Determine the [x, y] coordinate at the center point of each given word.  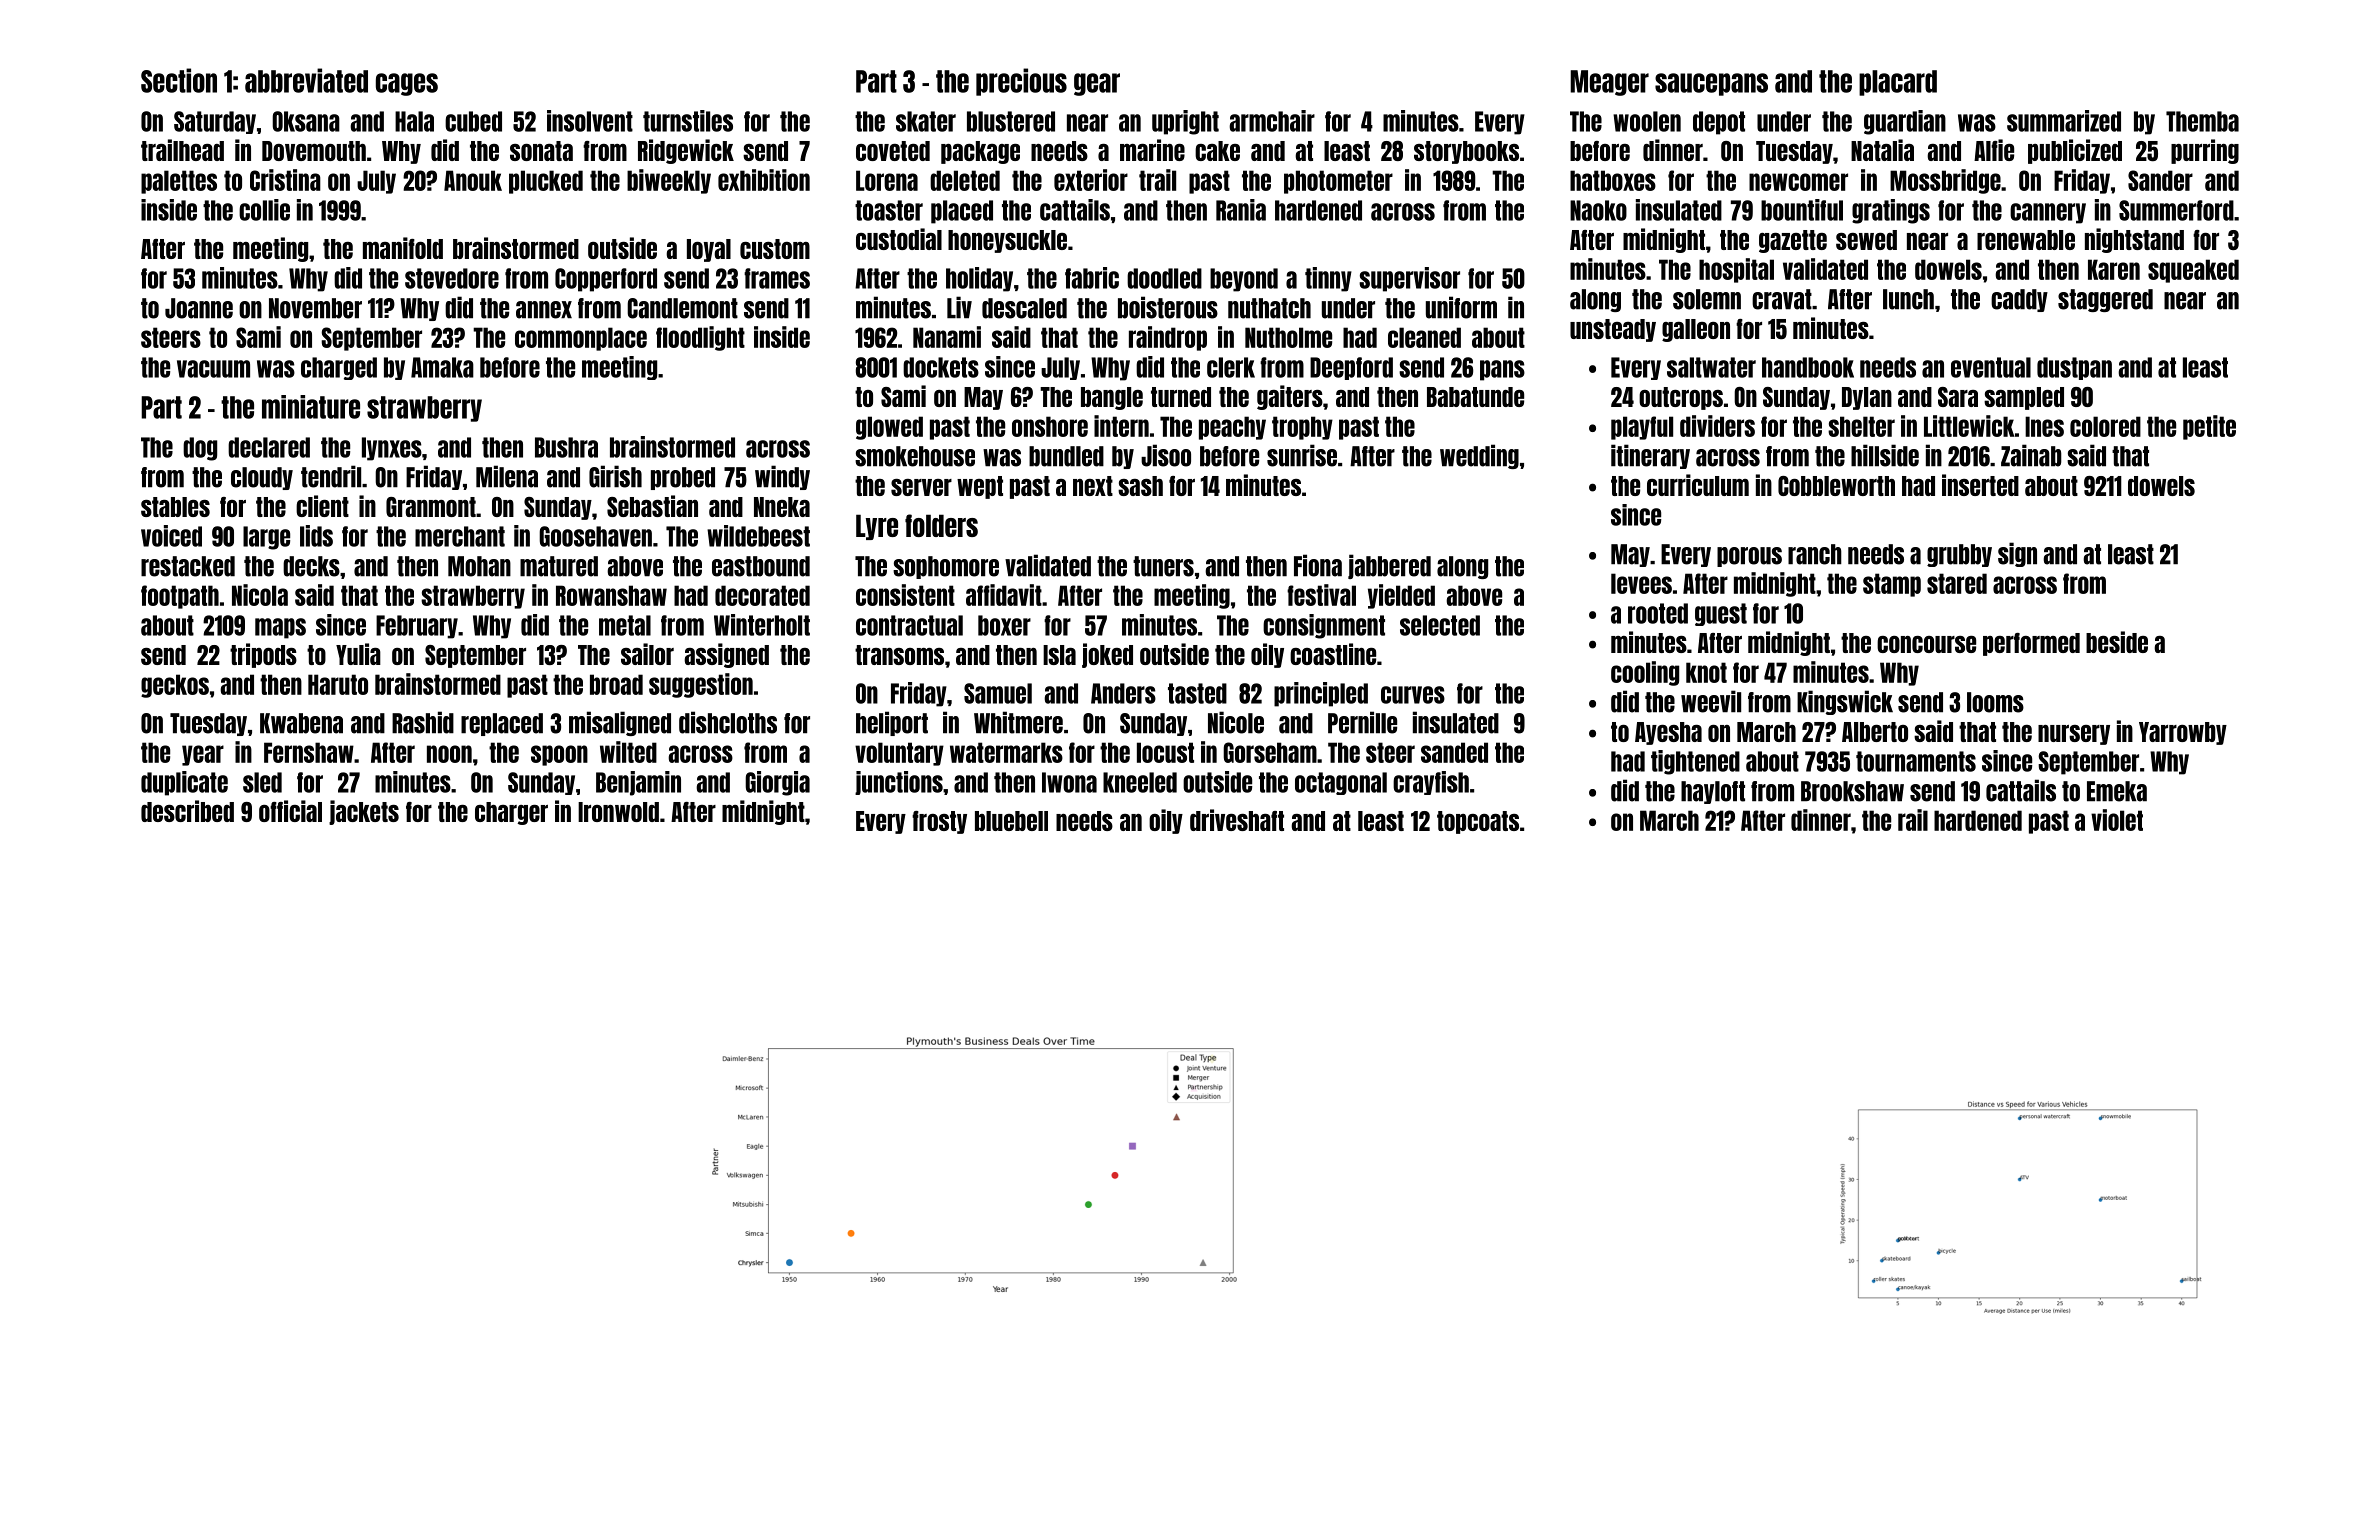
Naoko [1598, 210]
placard [1898, 83]
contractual [909, 625]
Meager [1609, 83]
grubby [1959, 555]
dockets [941, 367]
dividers [1717, 426]
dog [200, 449]
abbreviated [306, 80]
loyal [709, 250]
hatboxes [1613, 180]
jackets [364, 812]
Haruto [338, 684]
